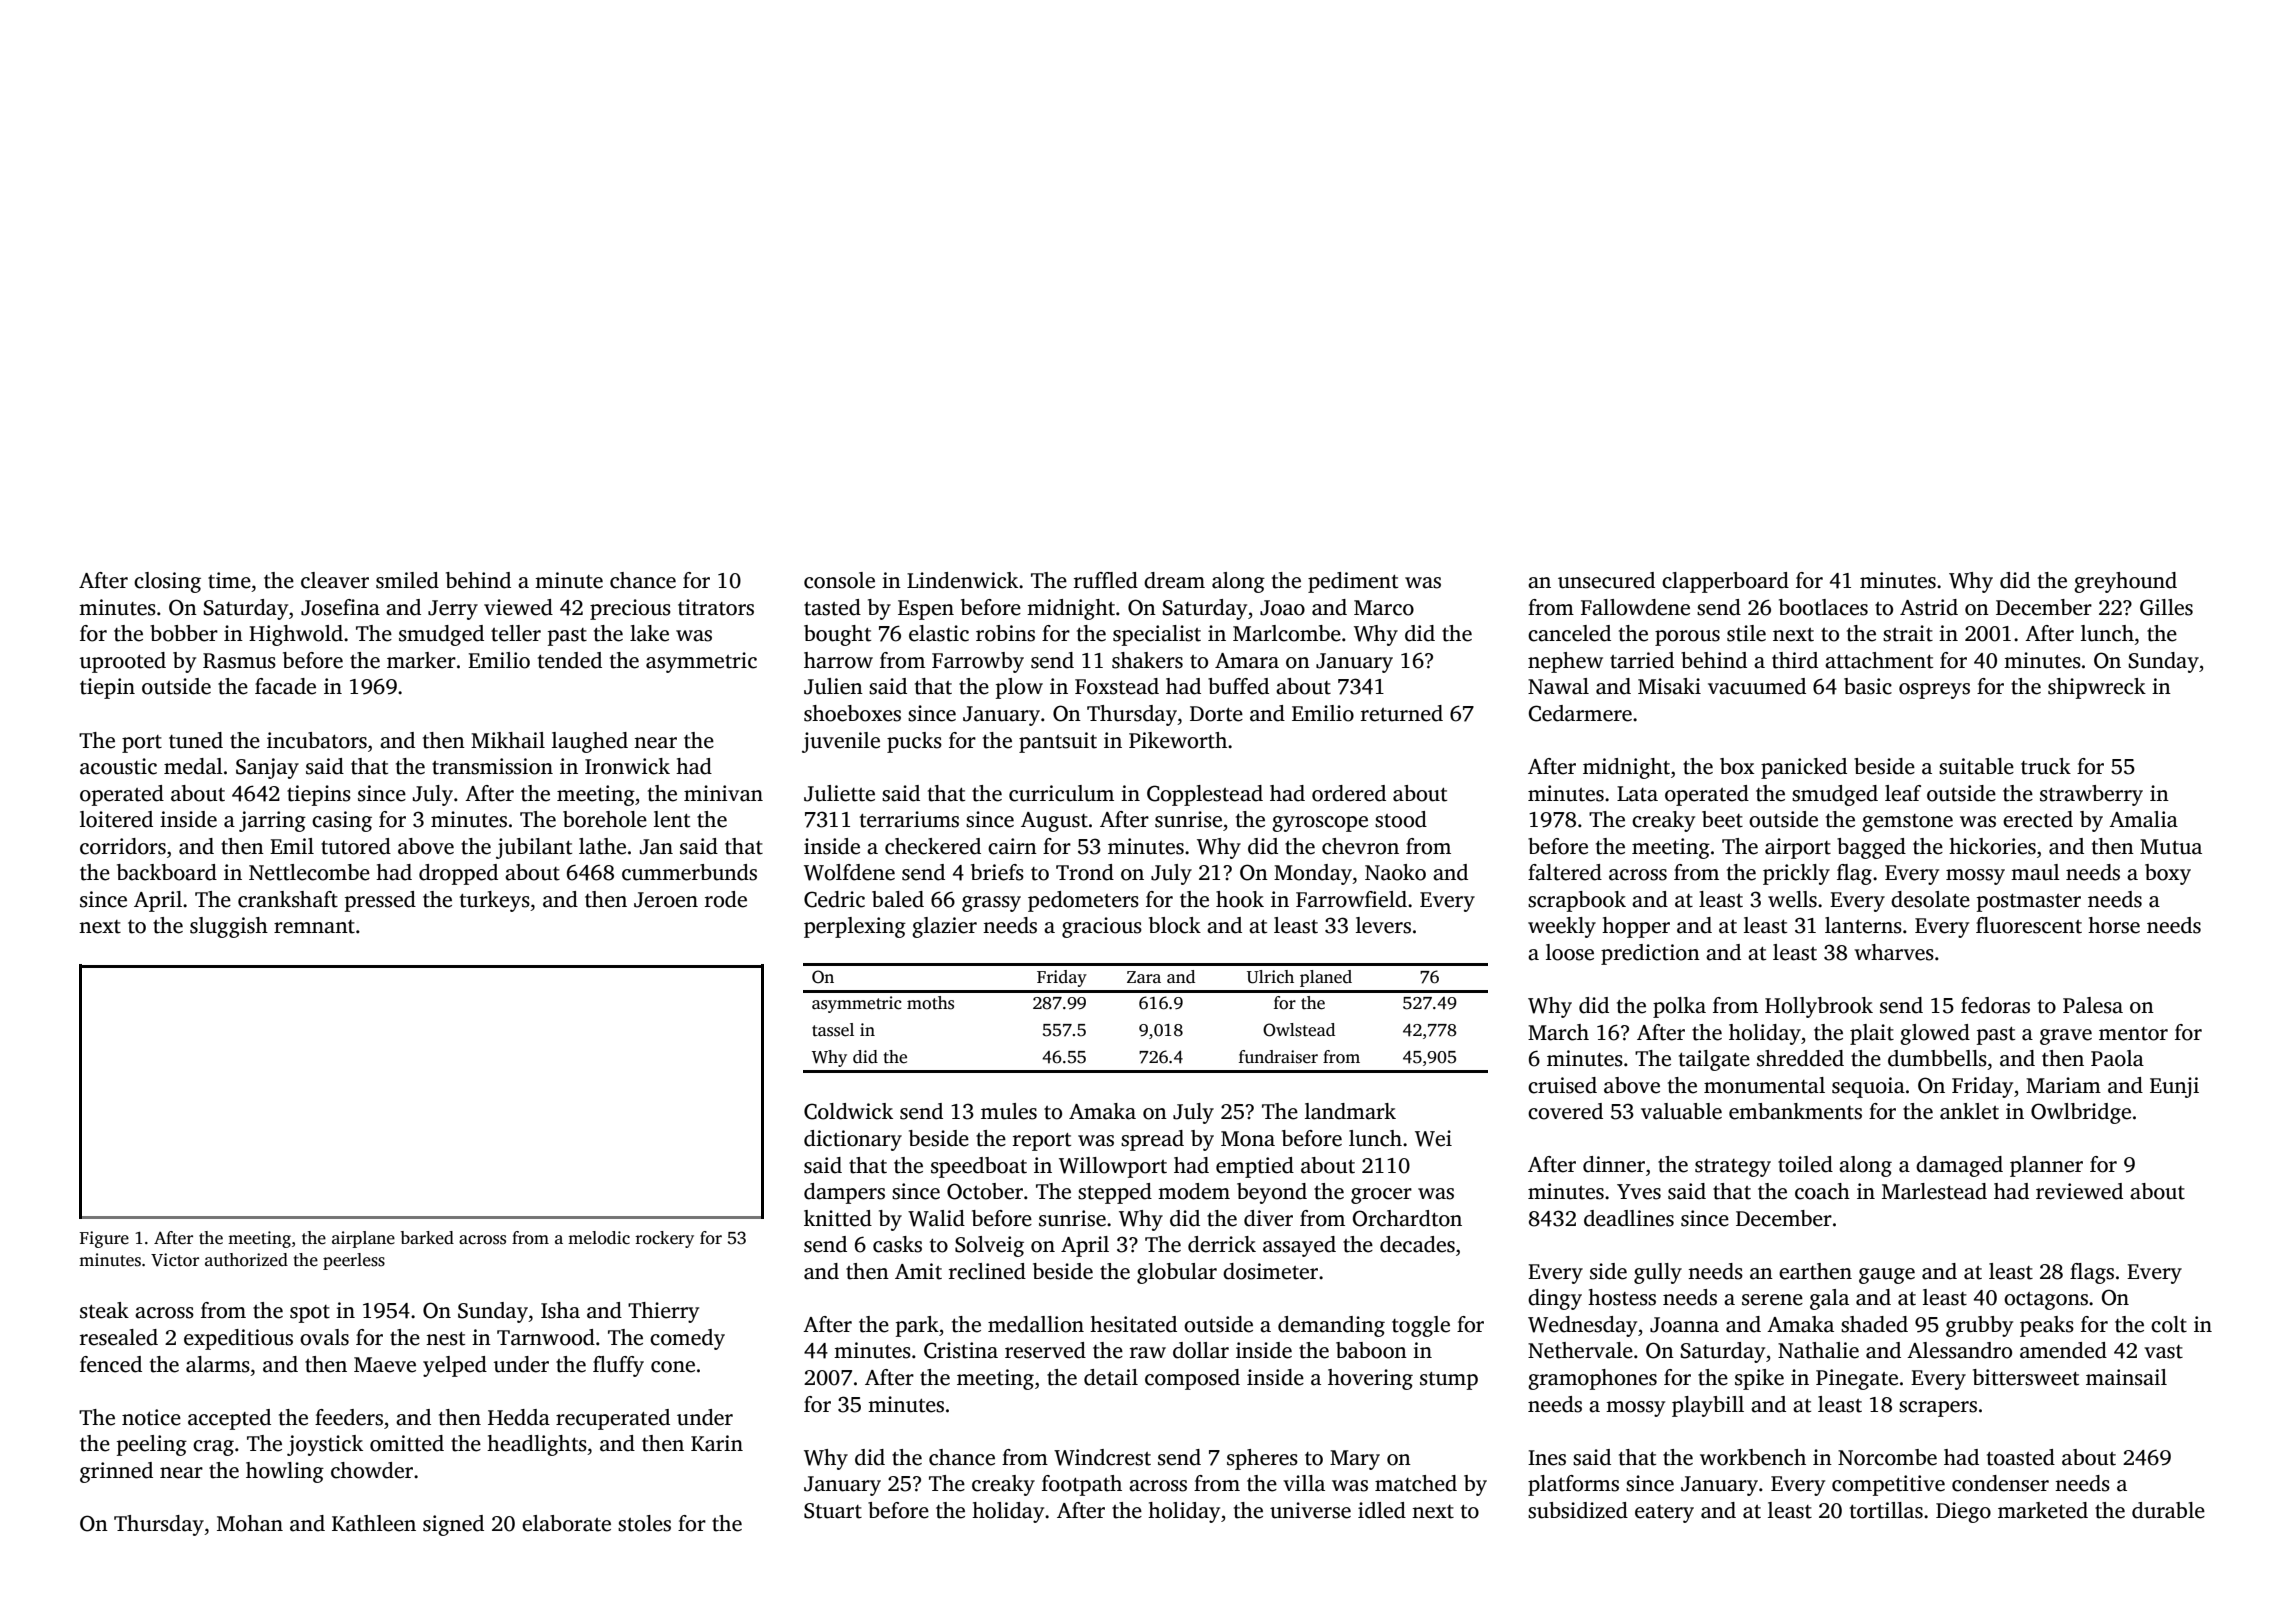  I want to click on unsecured, so click(1606, 580).
